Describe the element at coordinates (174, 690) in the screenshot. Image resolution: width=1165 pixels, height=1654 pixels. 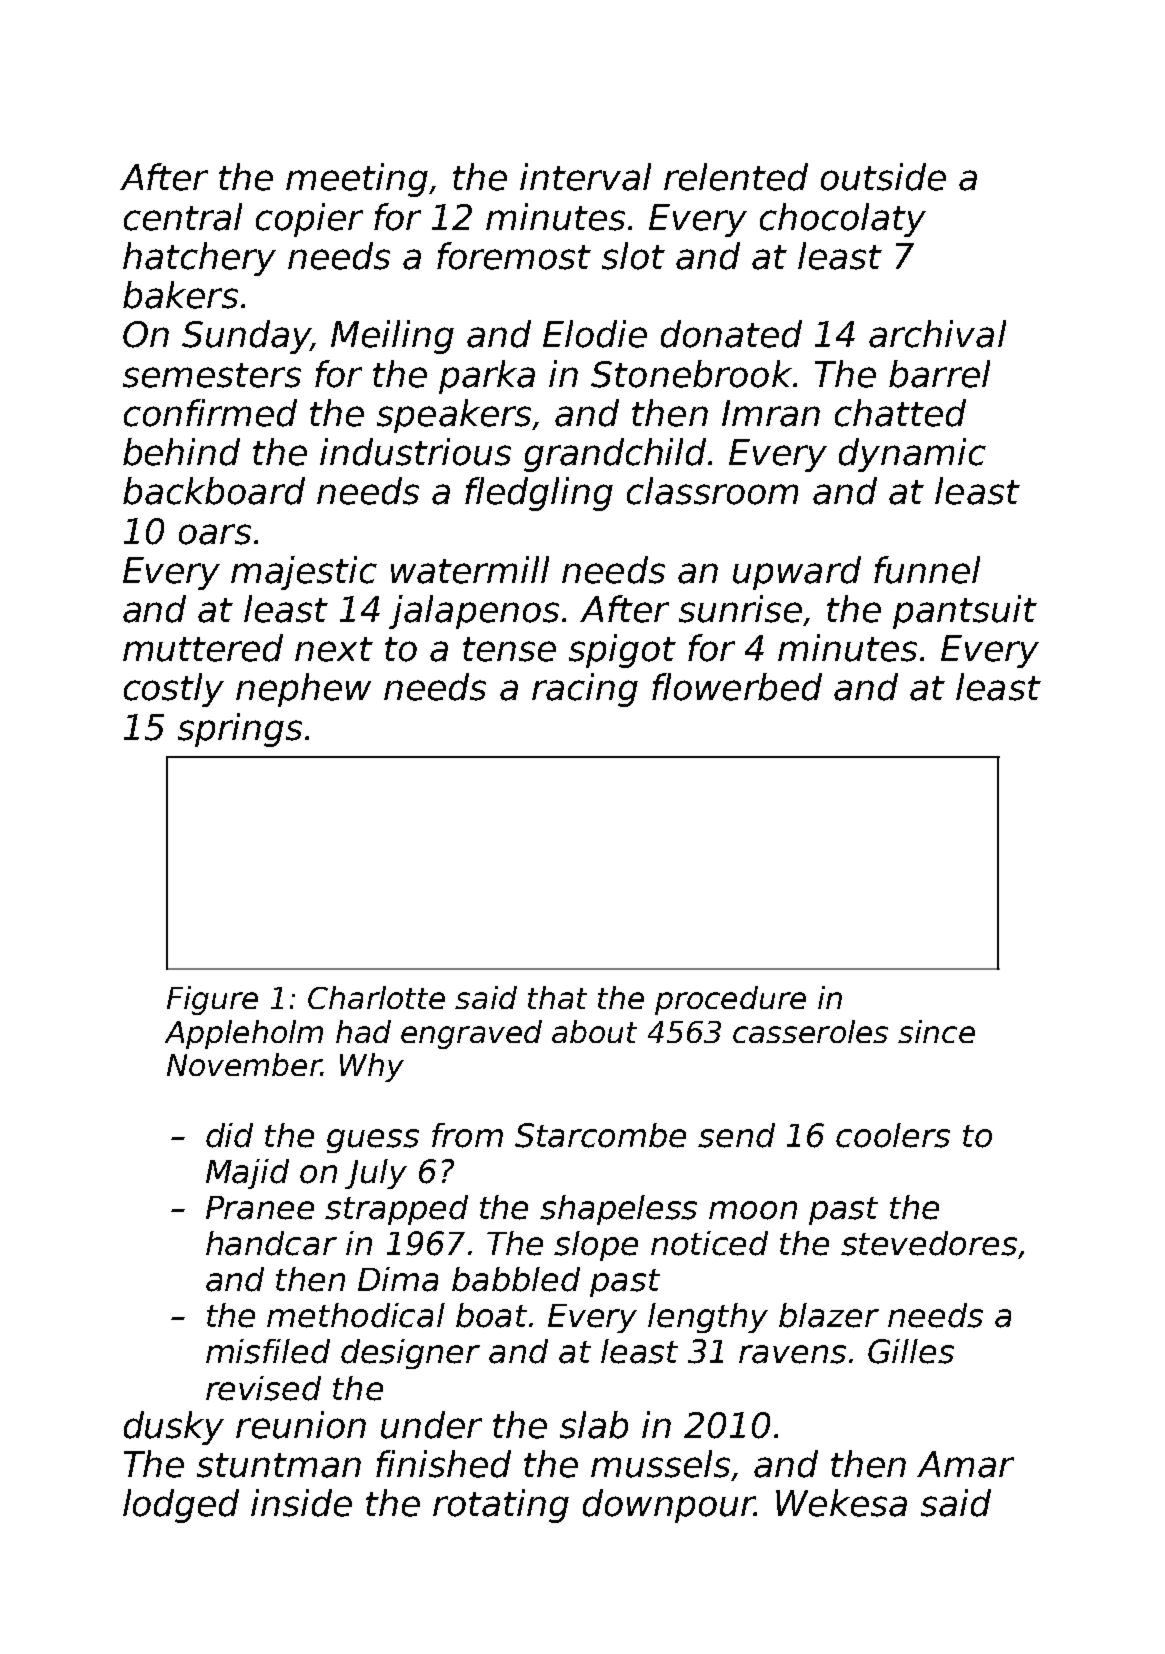
I see `costly` at that location.
